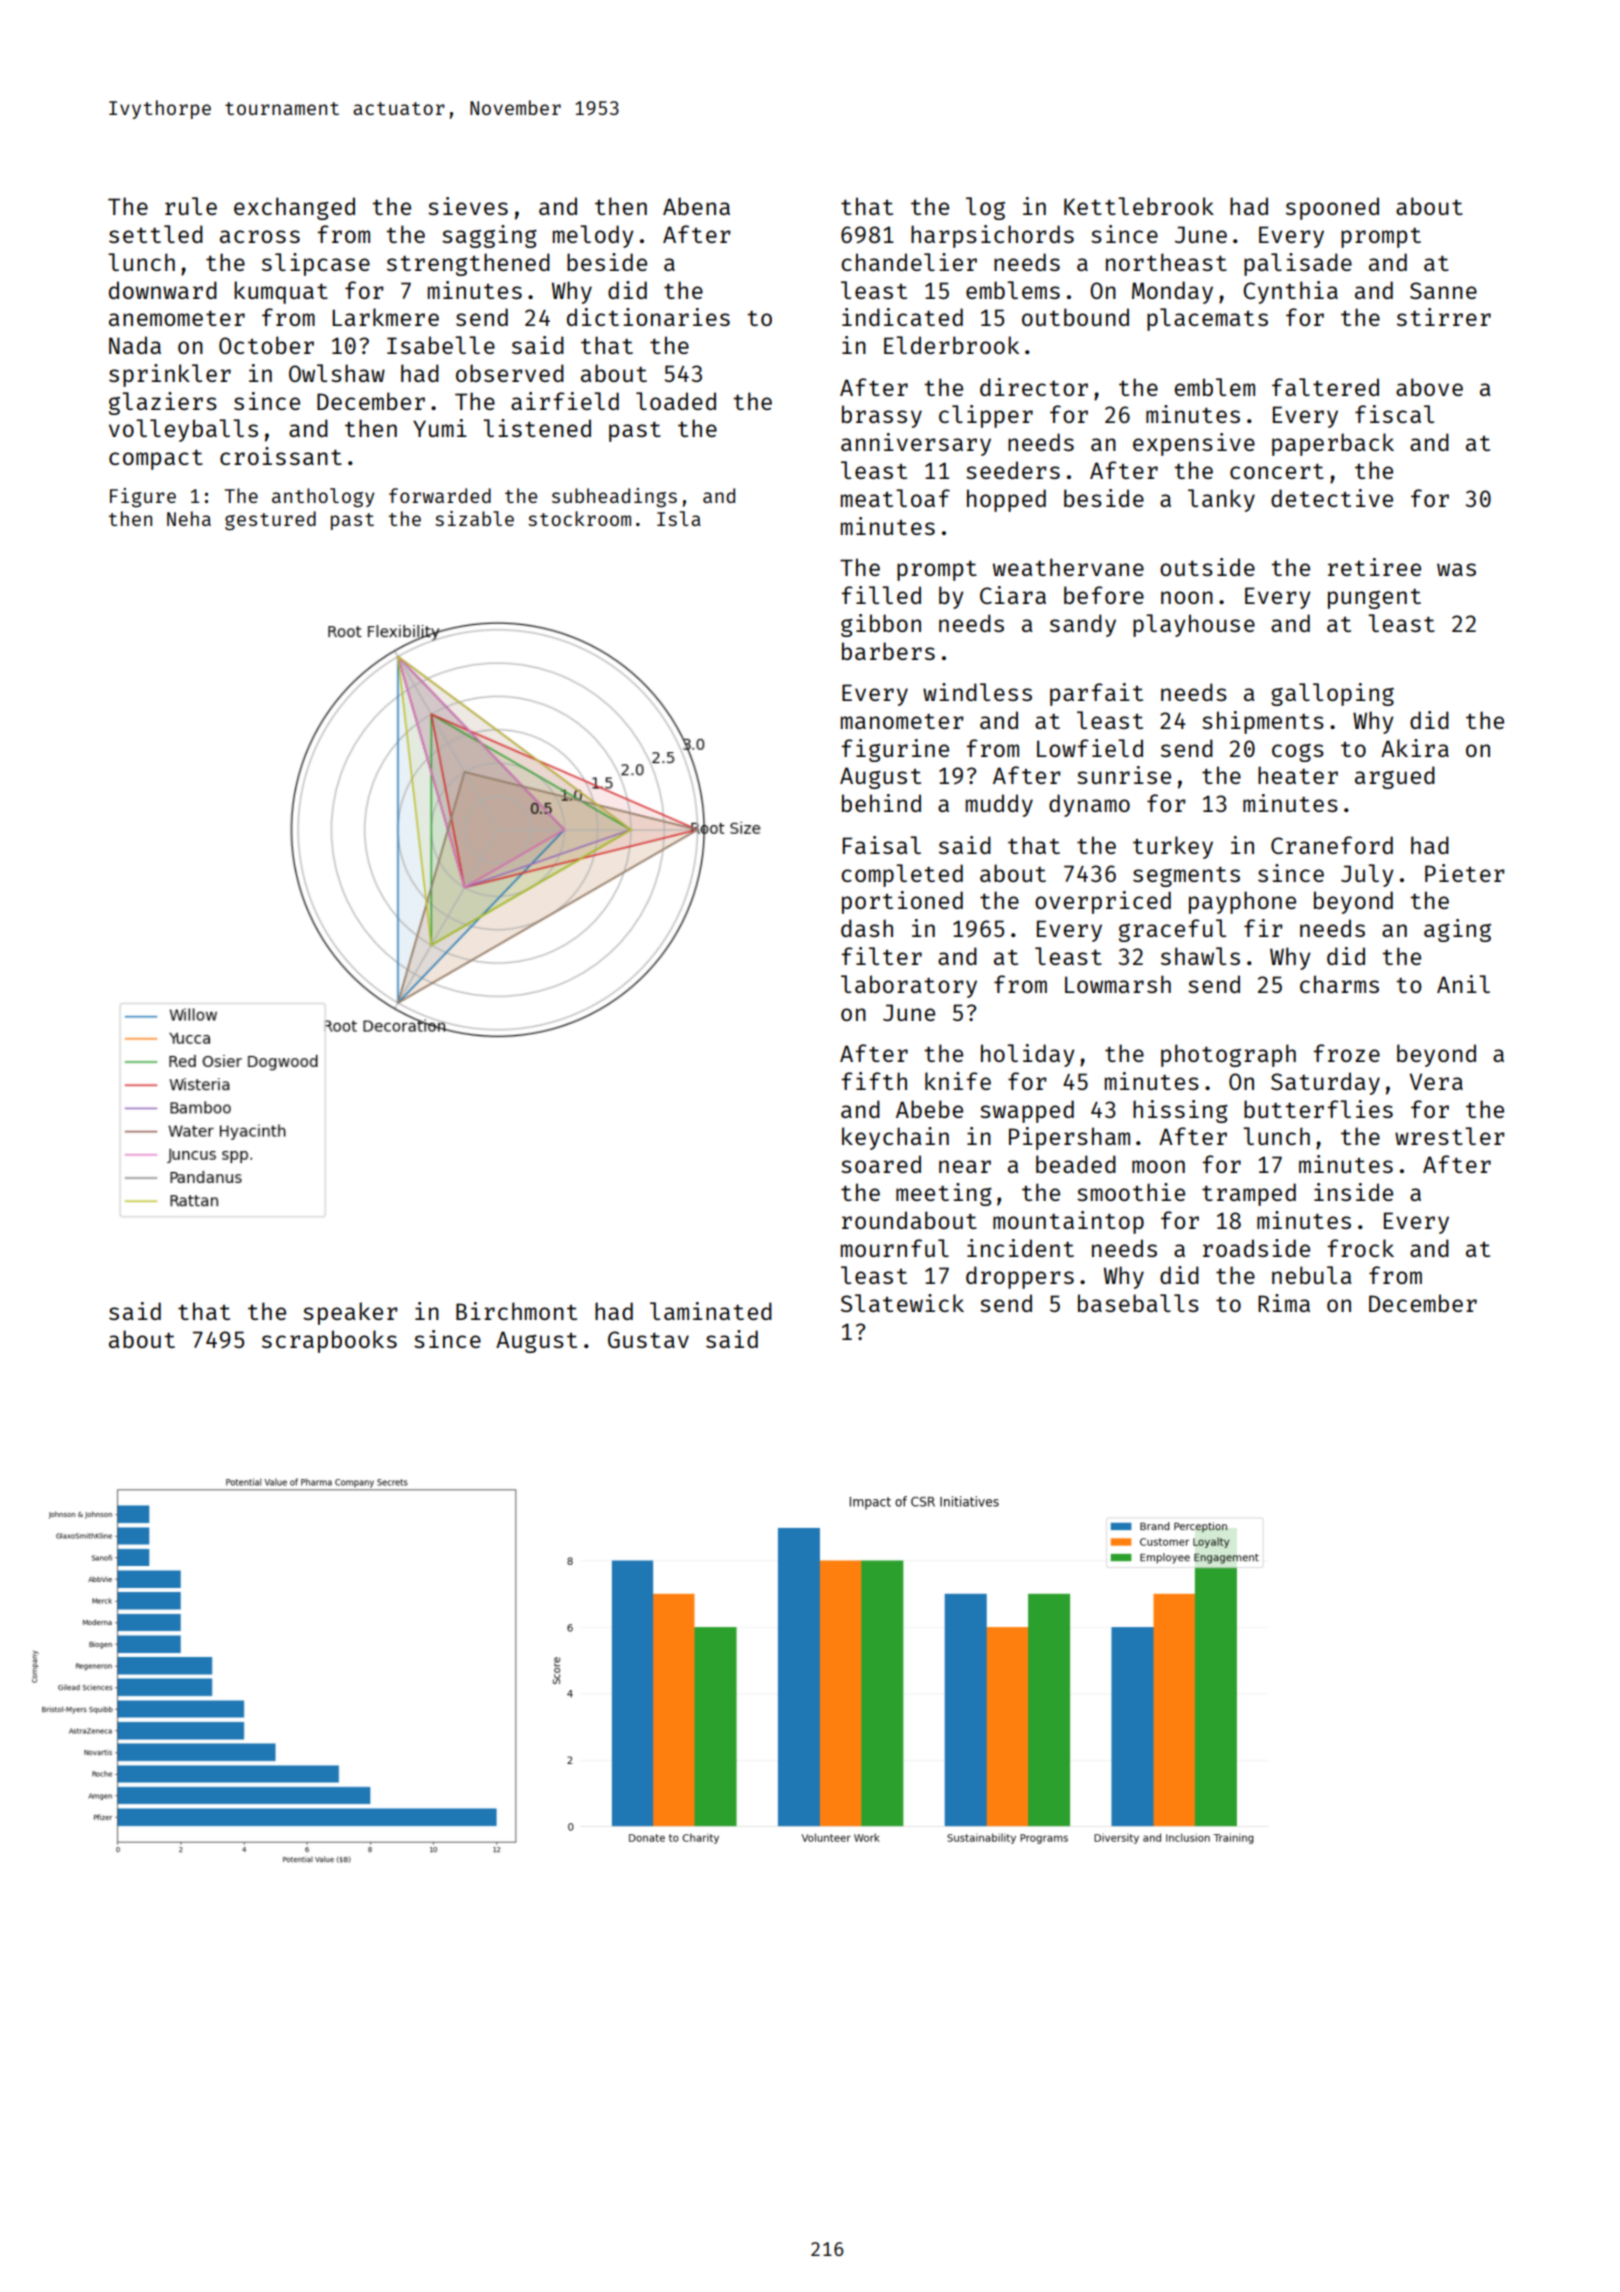 This screenshot has width=1620, height=2292. What do you see at coordinates (951, 345) in the screenshot?
I see `Elderbrook` at bounding box center [951, 345].
